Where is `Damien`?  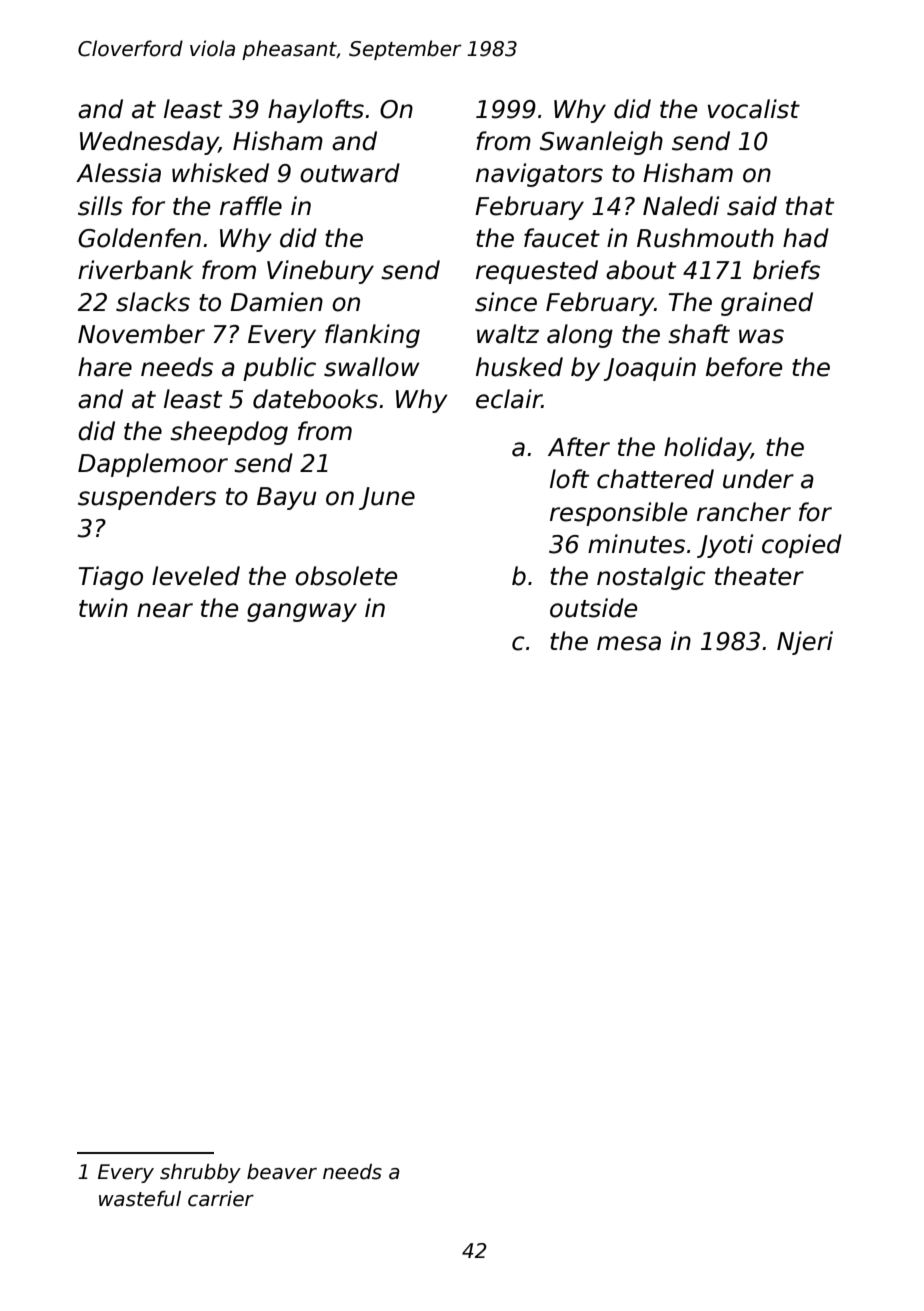
Damien is located at coordinates (276, 302).
